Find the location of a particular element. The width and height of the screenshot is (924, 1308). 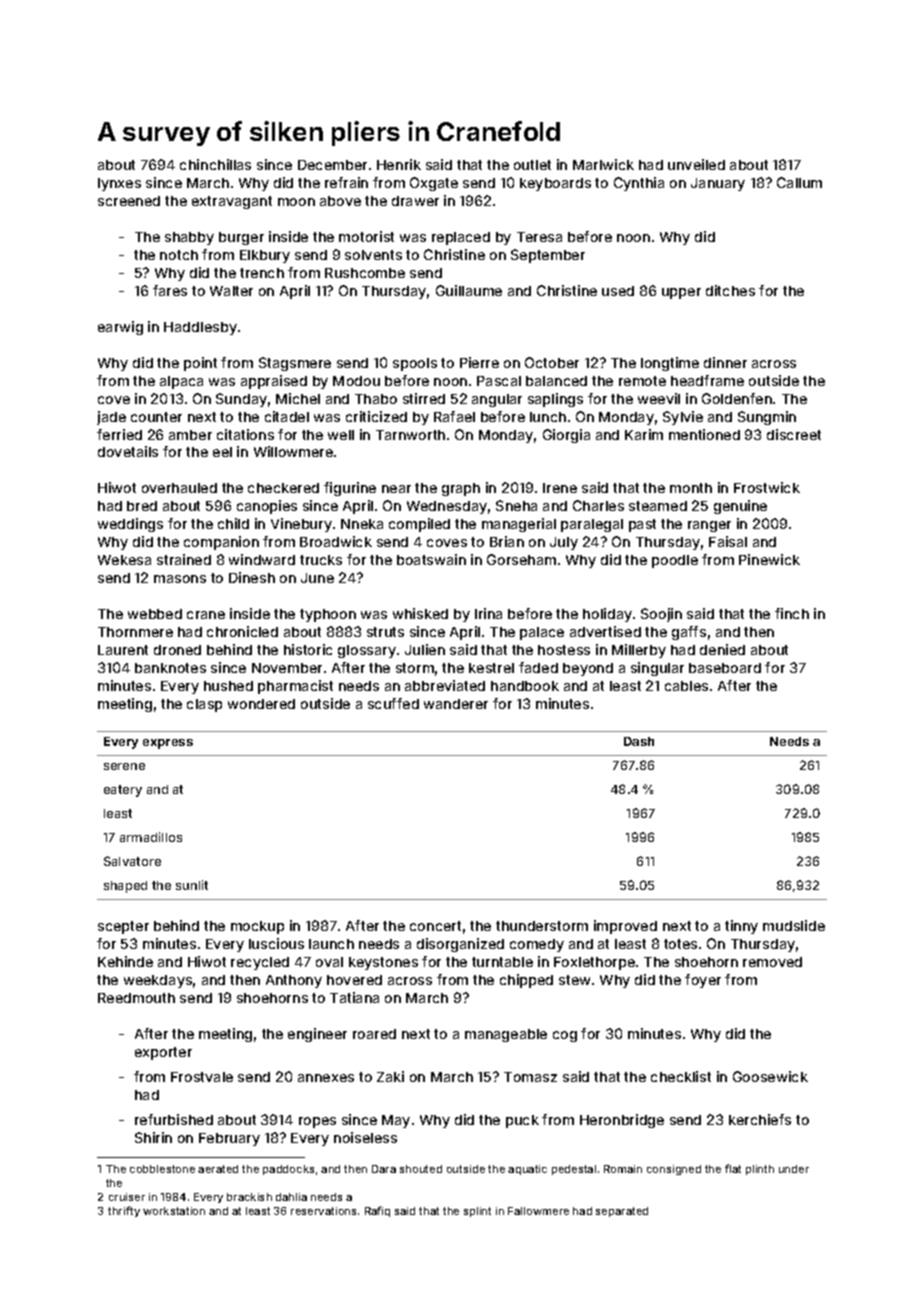

genuine is located at coordinates (740, 507).
